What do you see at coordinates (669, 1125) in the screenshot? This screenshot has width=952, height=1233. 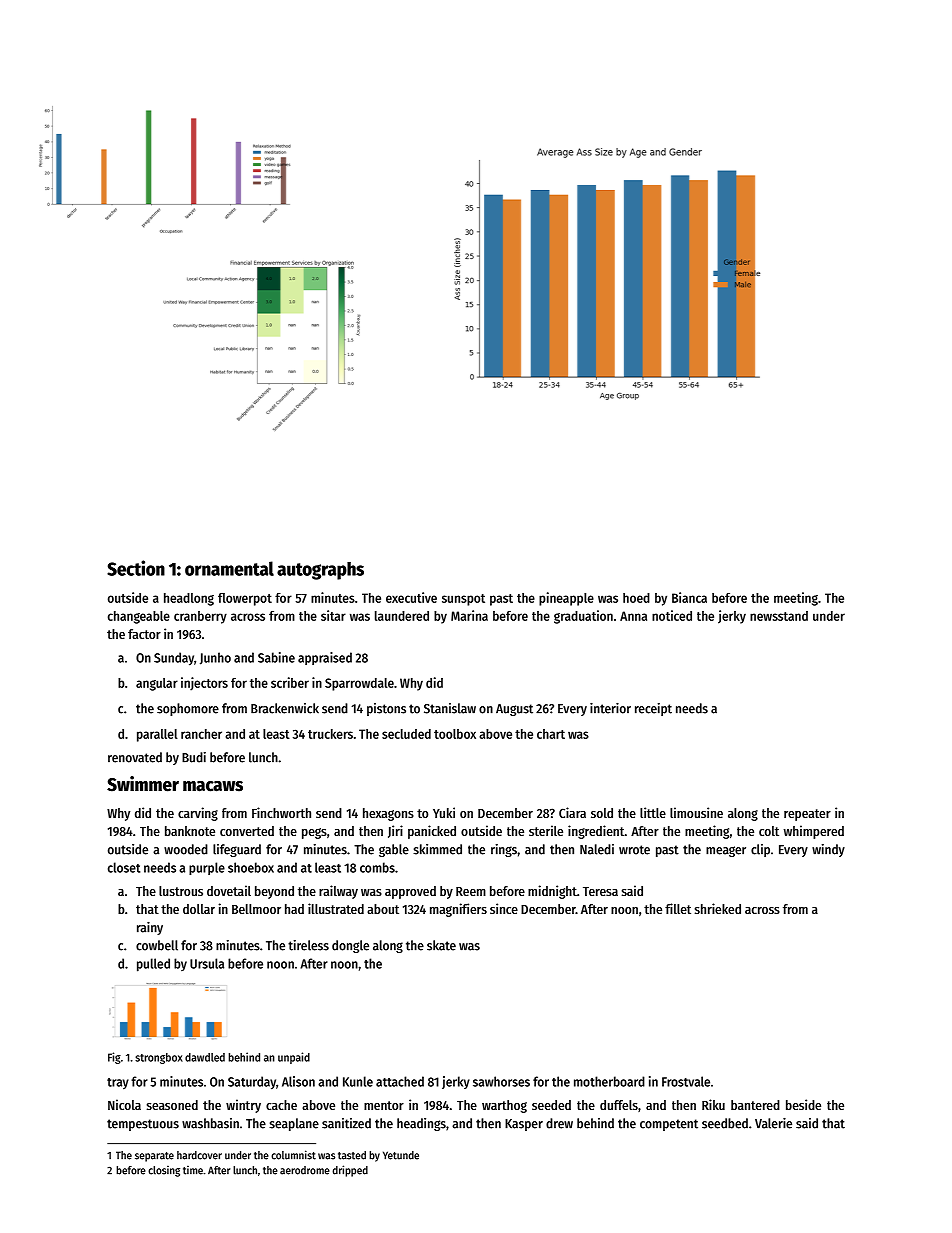 I see `competent` at bounding box center [669, 1125].
